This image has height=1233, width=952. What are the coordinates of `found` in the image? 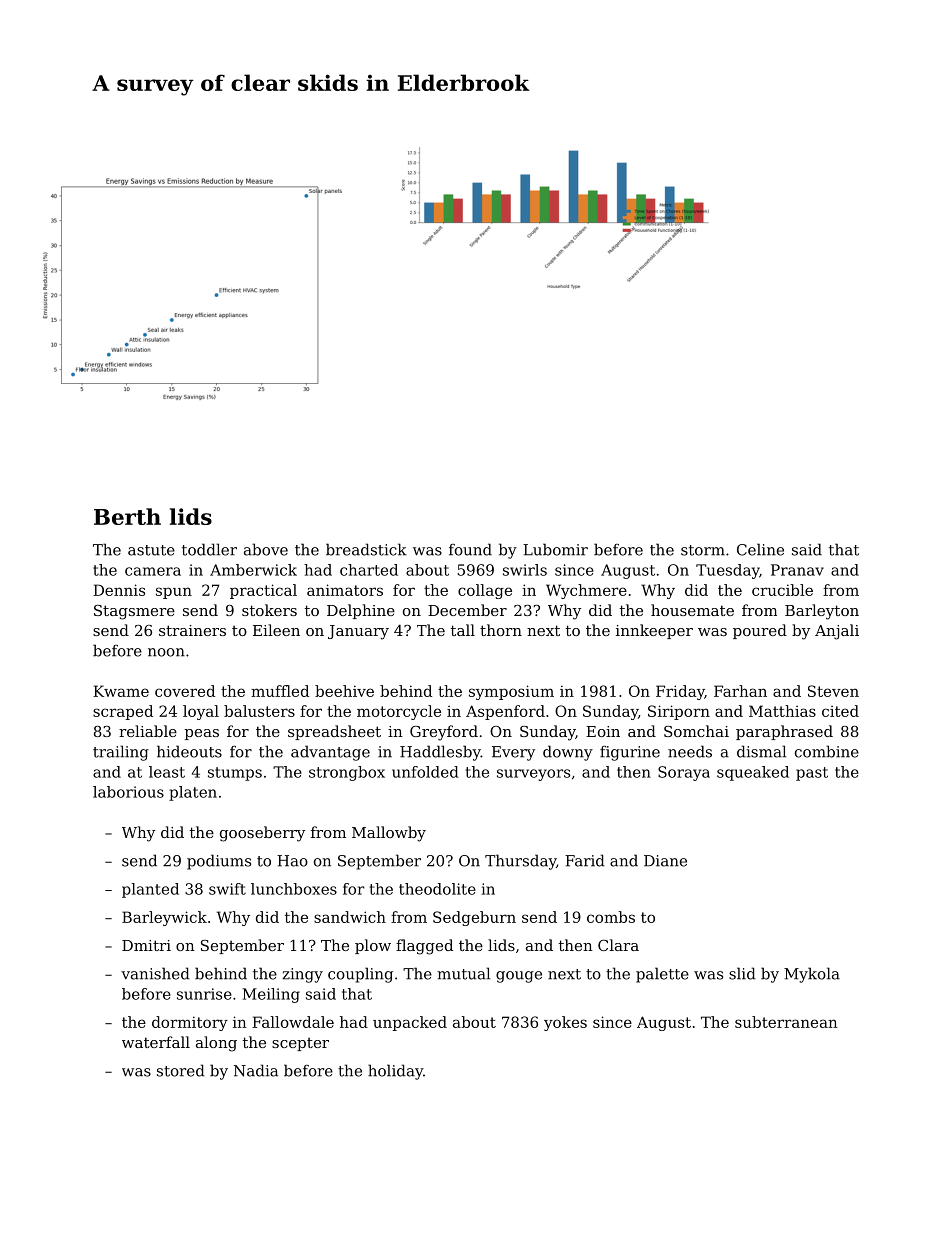 It's located at (470, 549).
